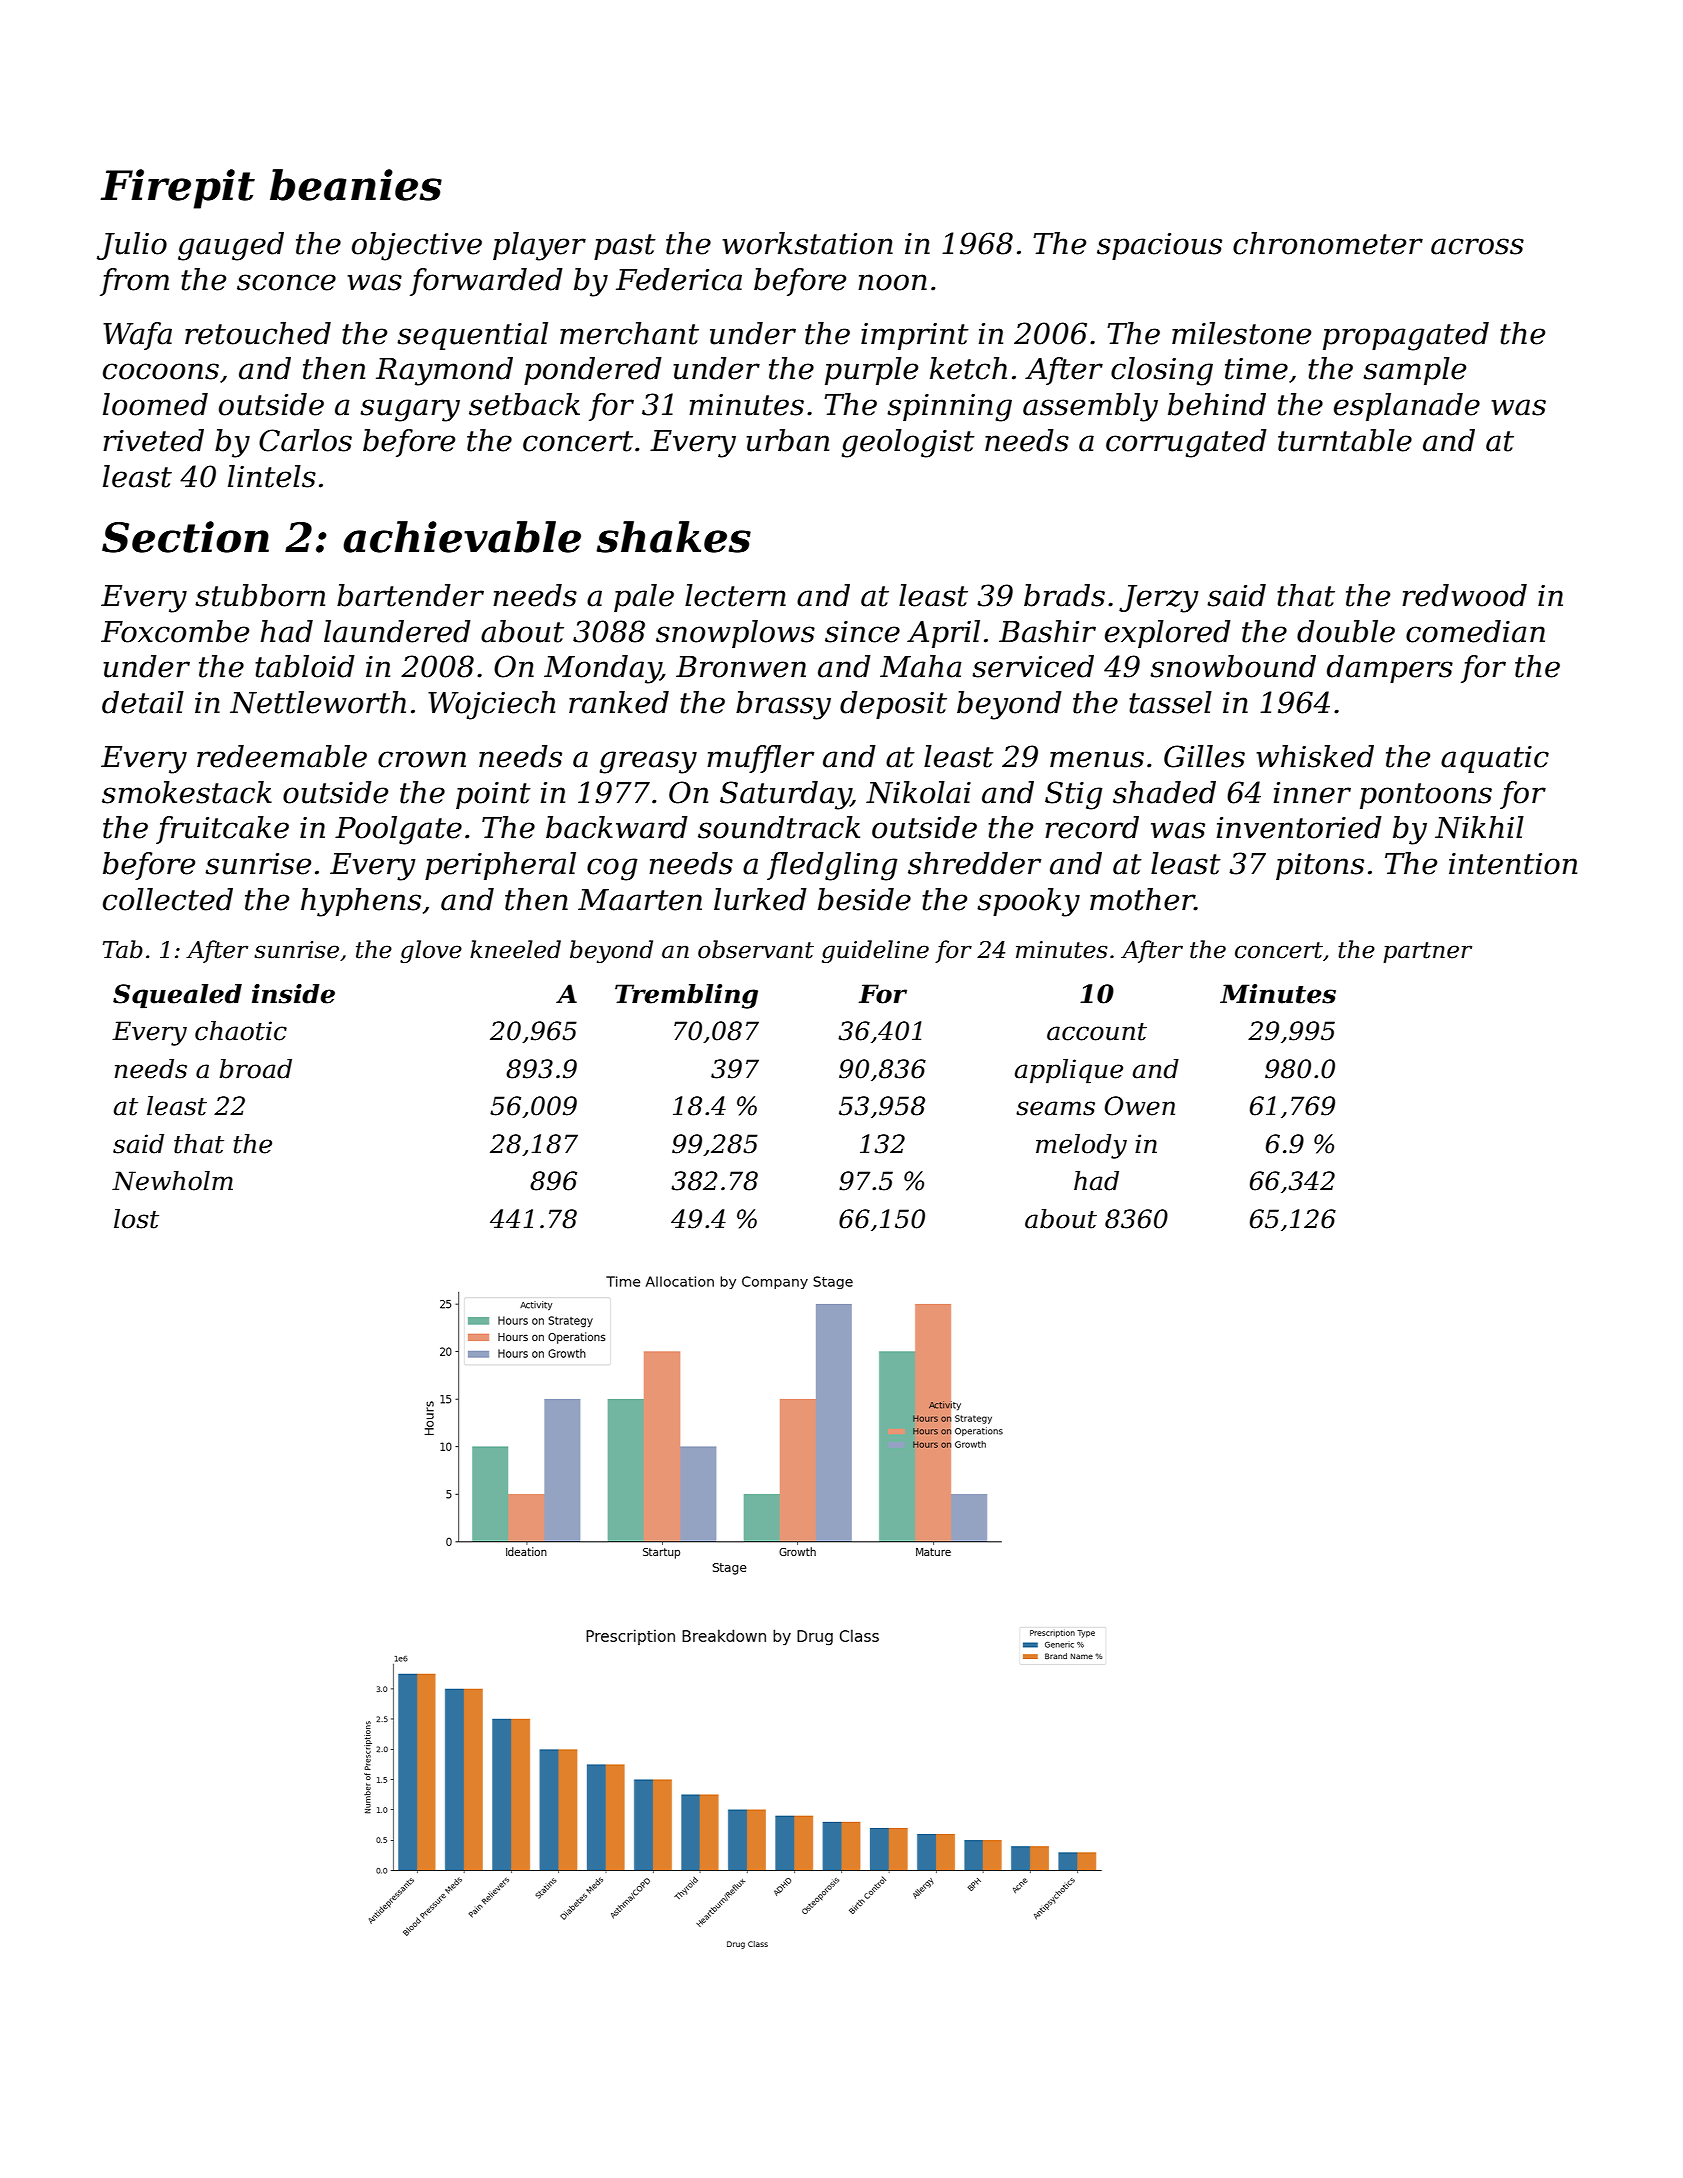 Image resolution: width=1683 pixels, height=2178 pixels. What do you see at coordinates (625, 247) in the document?
I see `past` at bounding box center [625, 247].
